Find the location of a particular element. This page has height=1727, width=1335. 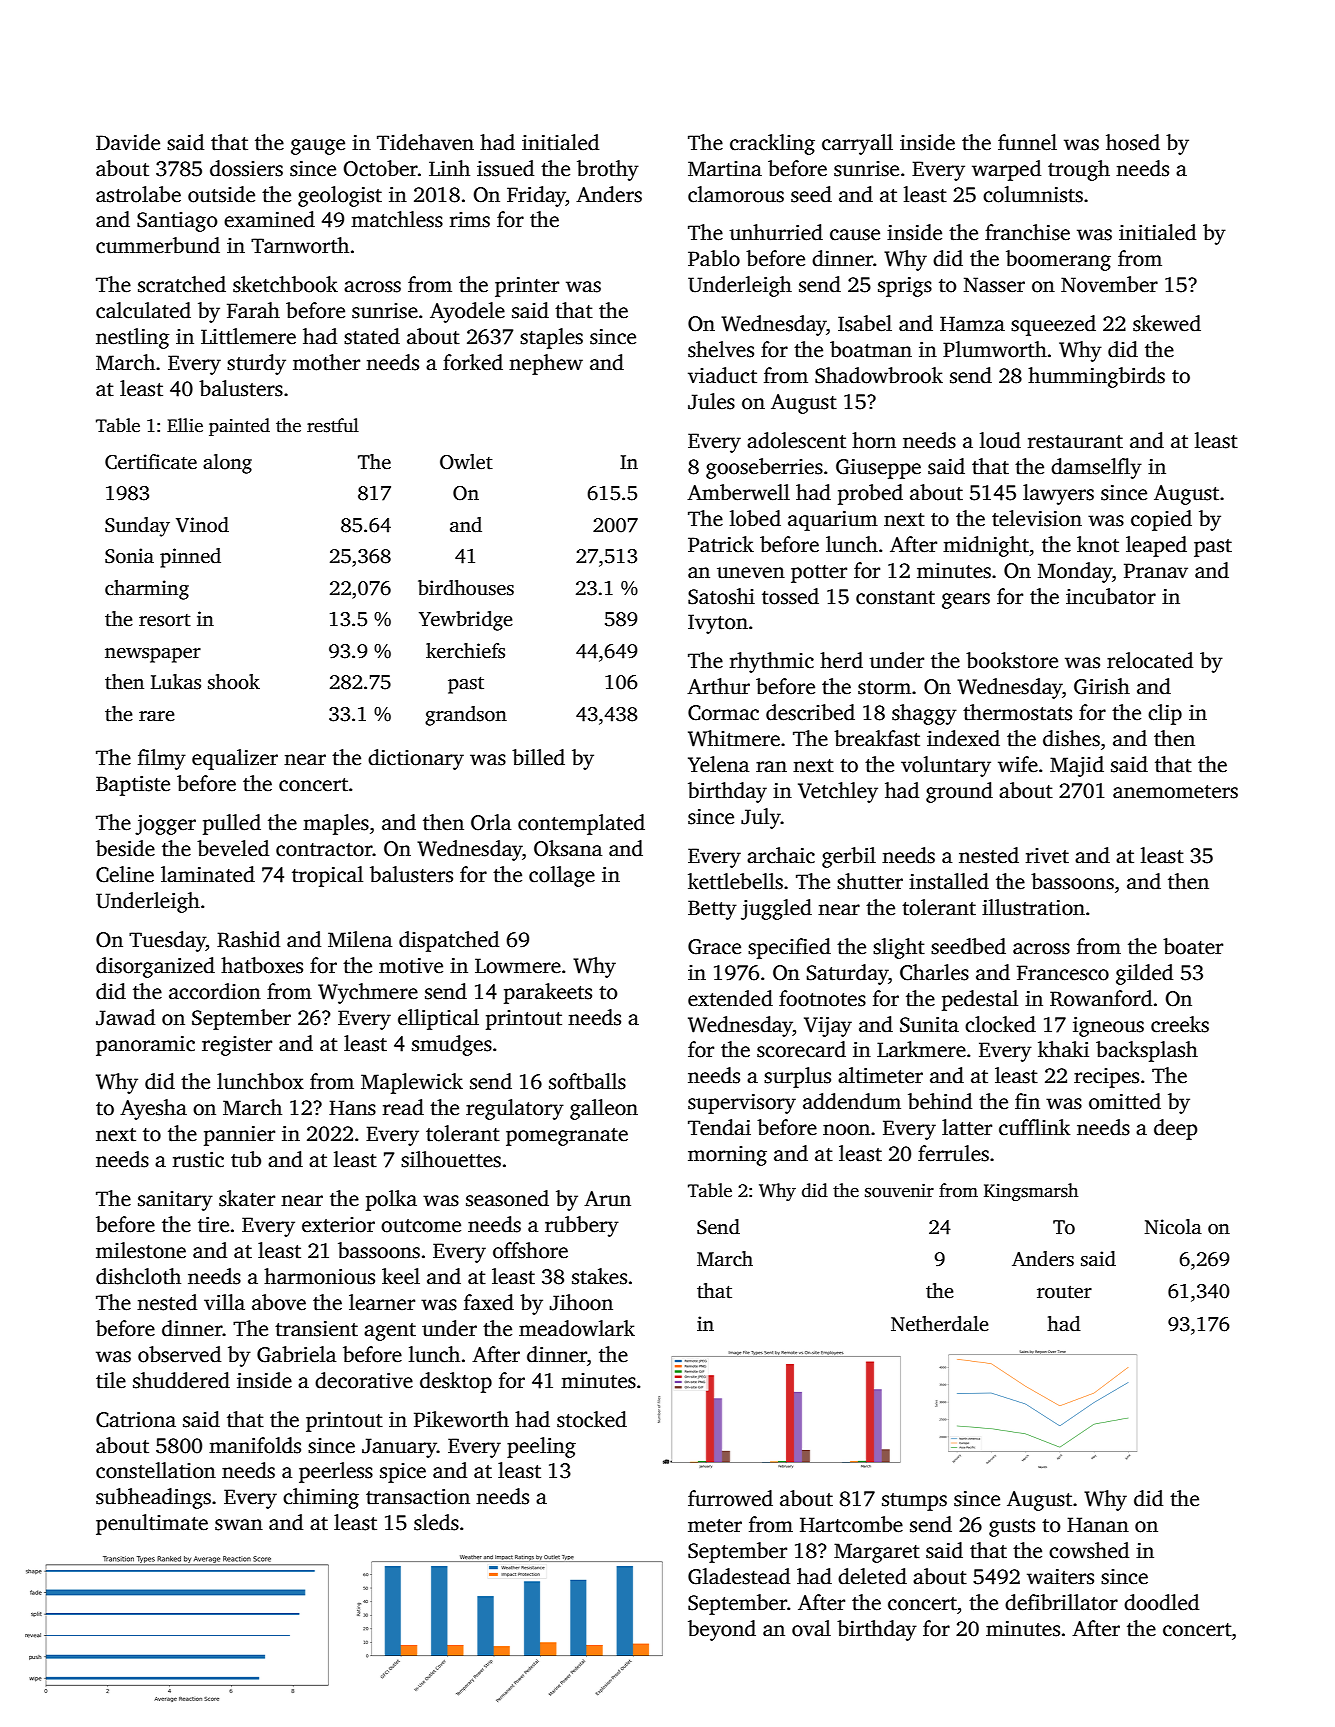

router is located at coordinates (1064, 1292).
